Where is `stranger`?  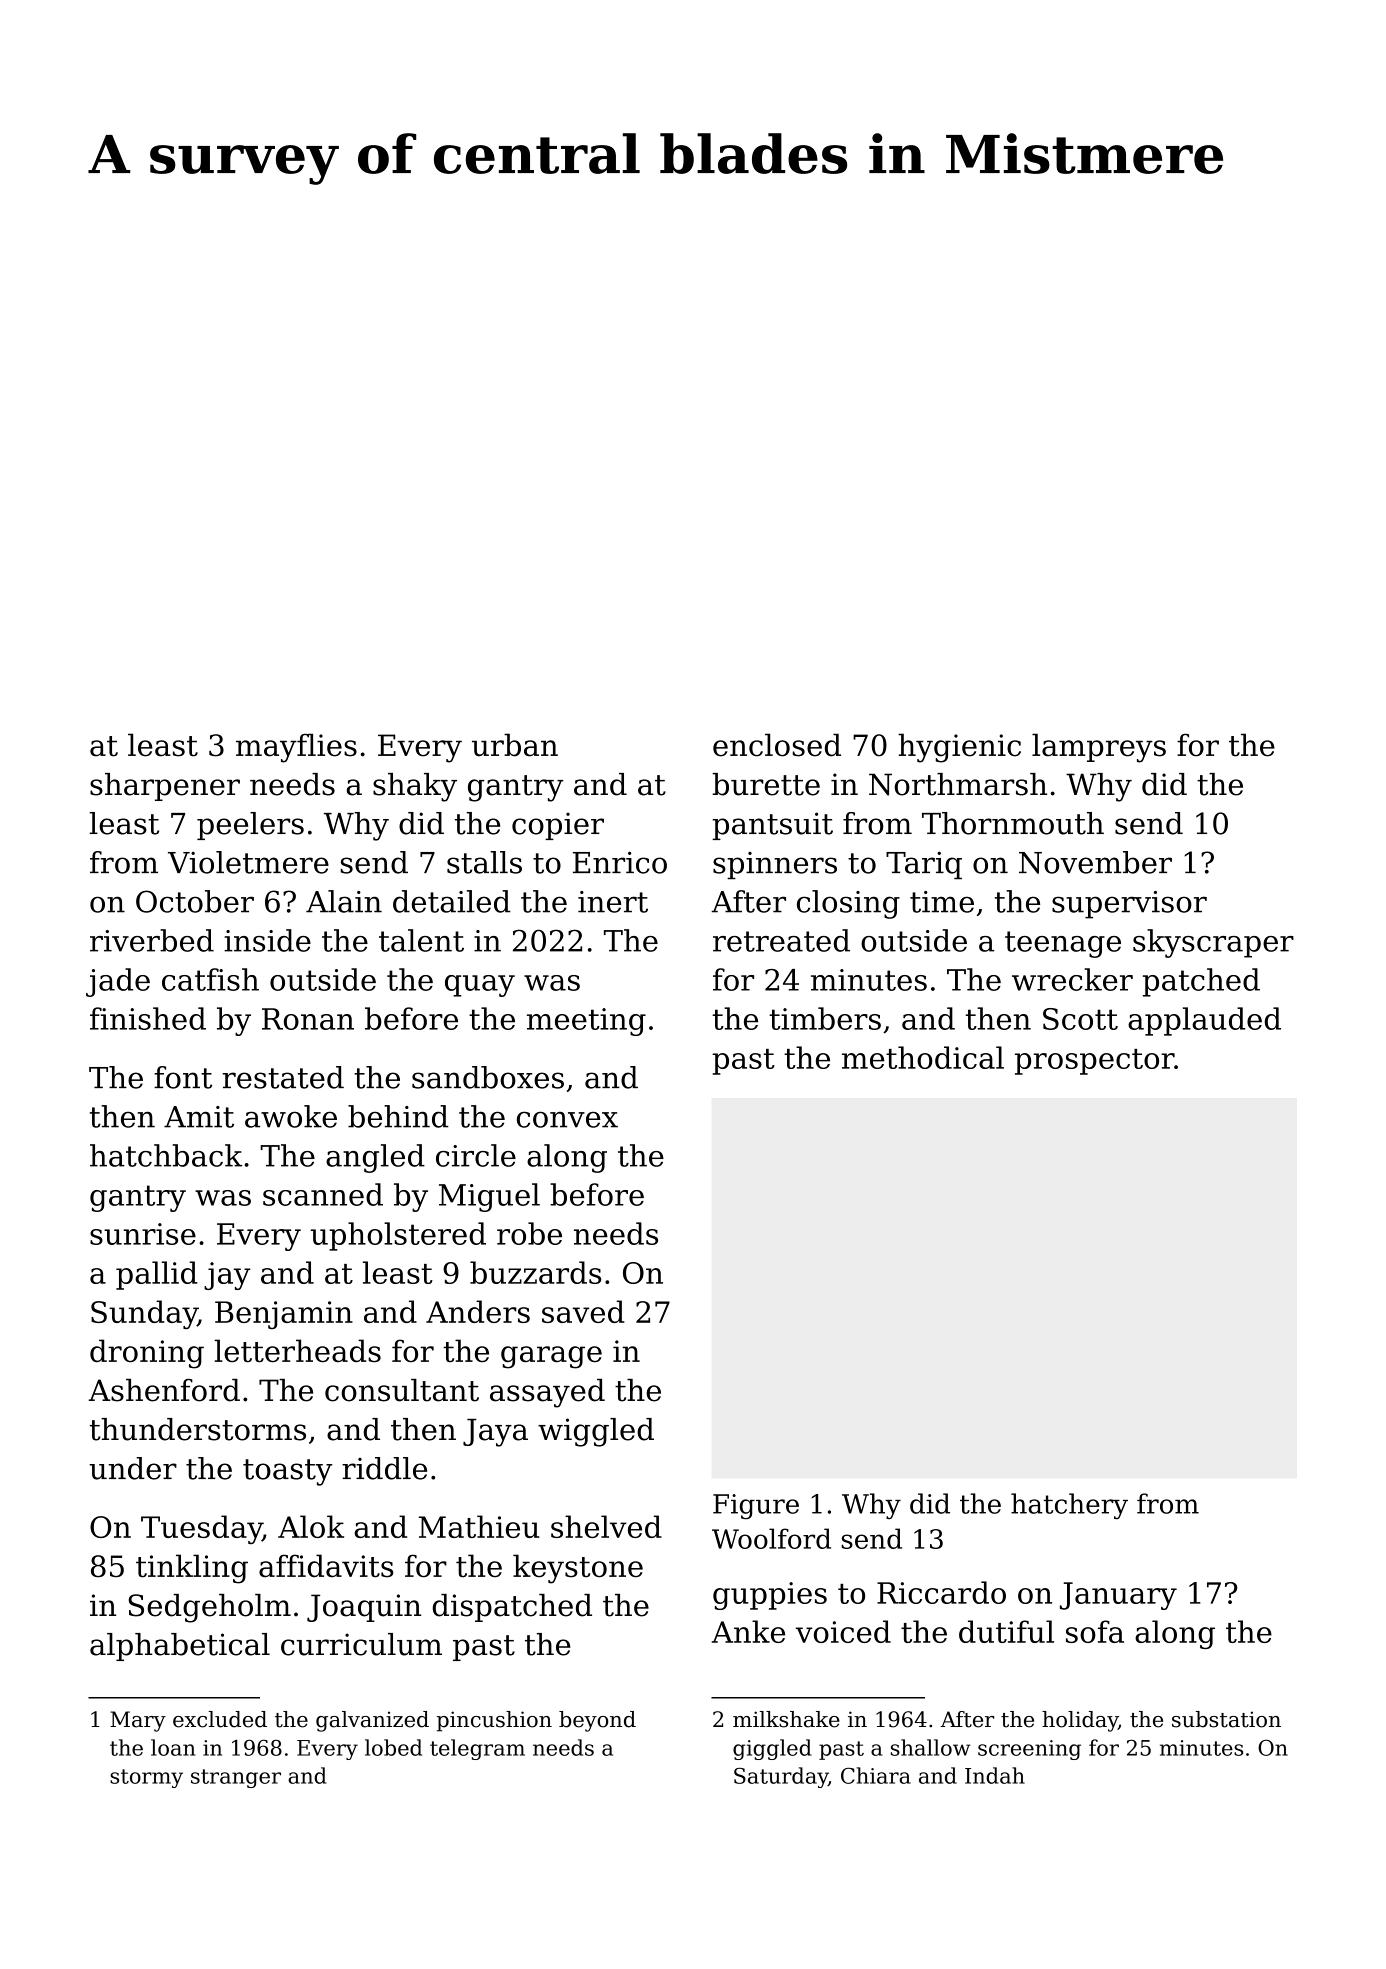
stranger is located at coordinates (236, 1778).
